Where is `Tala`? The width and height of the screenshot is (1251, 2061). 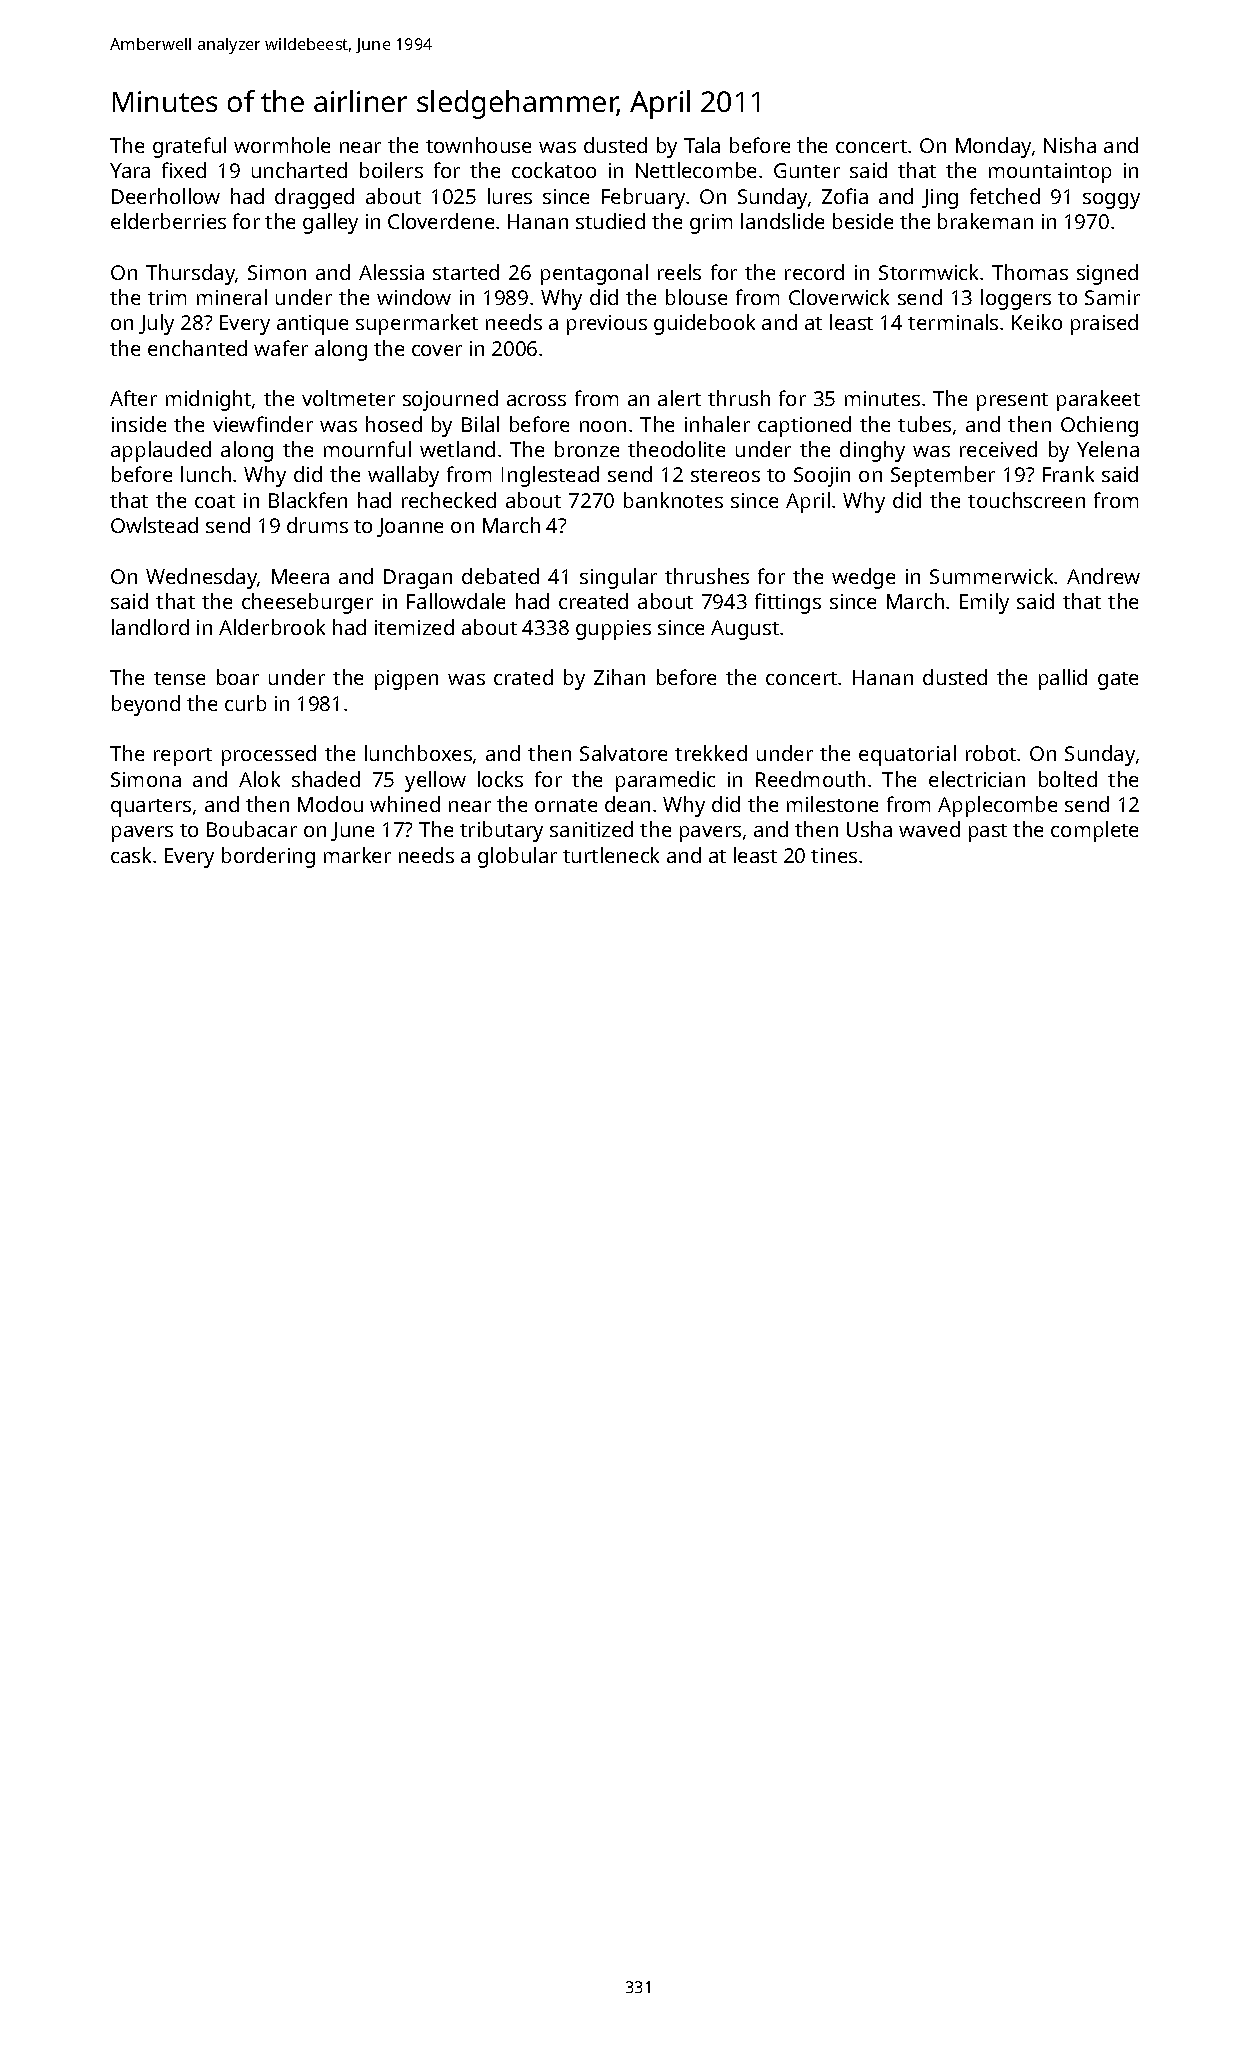 Tala is located at coordinates (702, 145).
